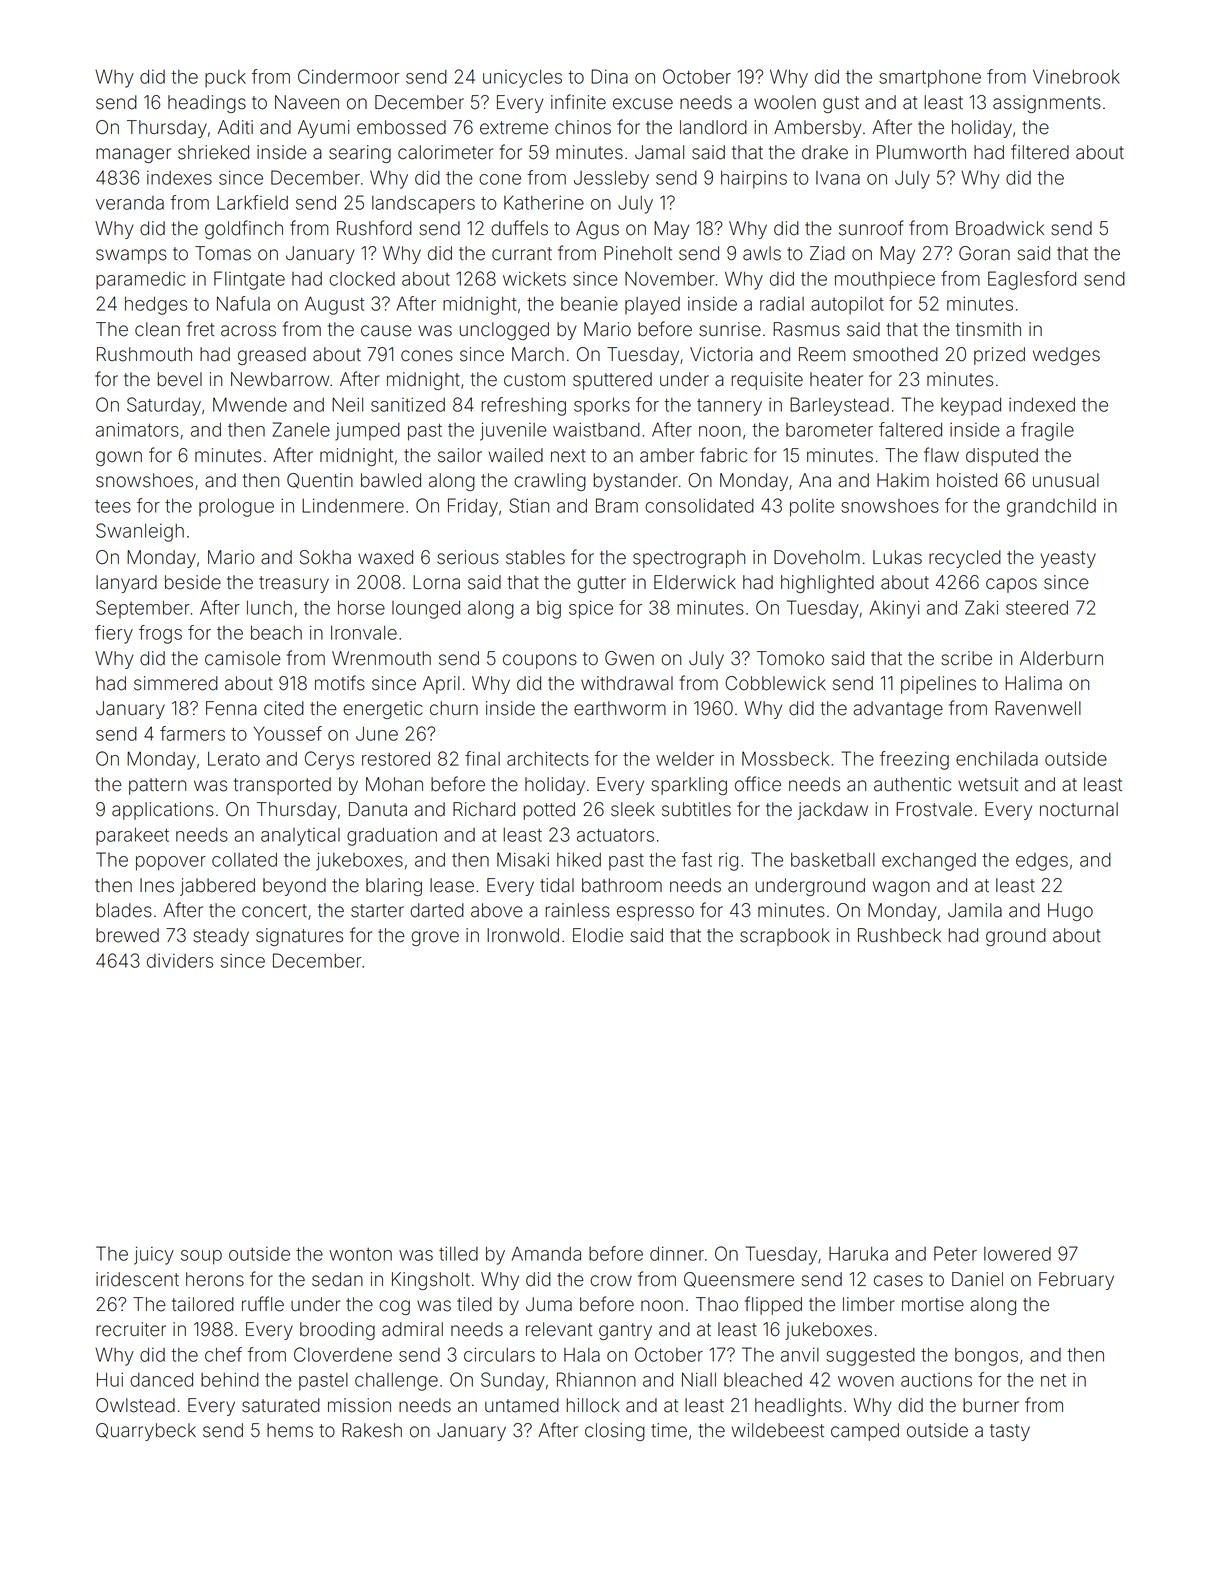 The height and width of the image is (1581, 1222). Describe the element at coordinates (609, 76) in the image. I see `Dina` at that location.
